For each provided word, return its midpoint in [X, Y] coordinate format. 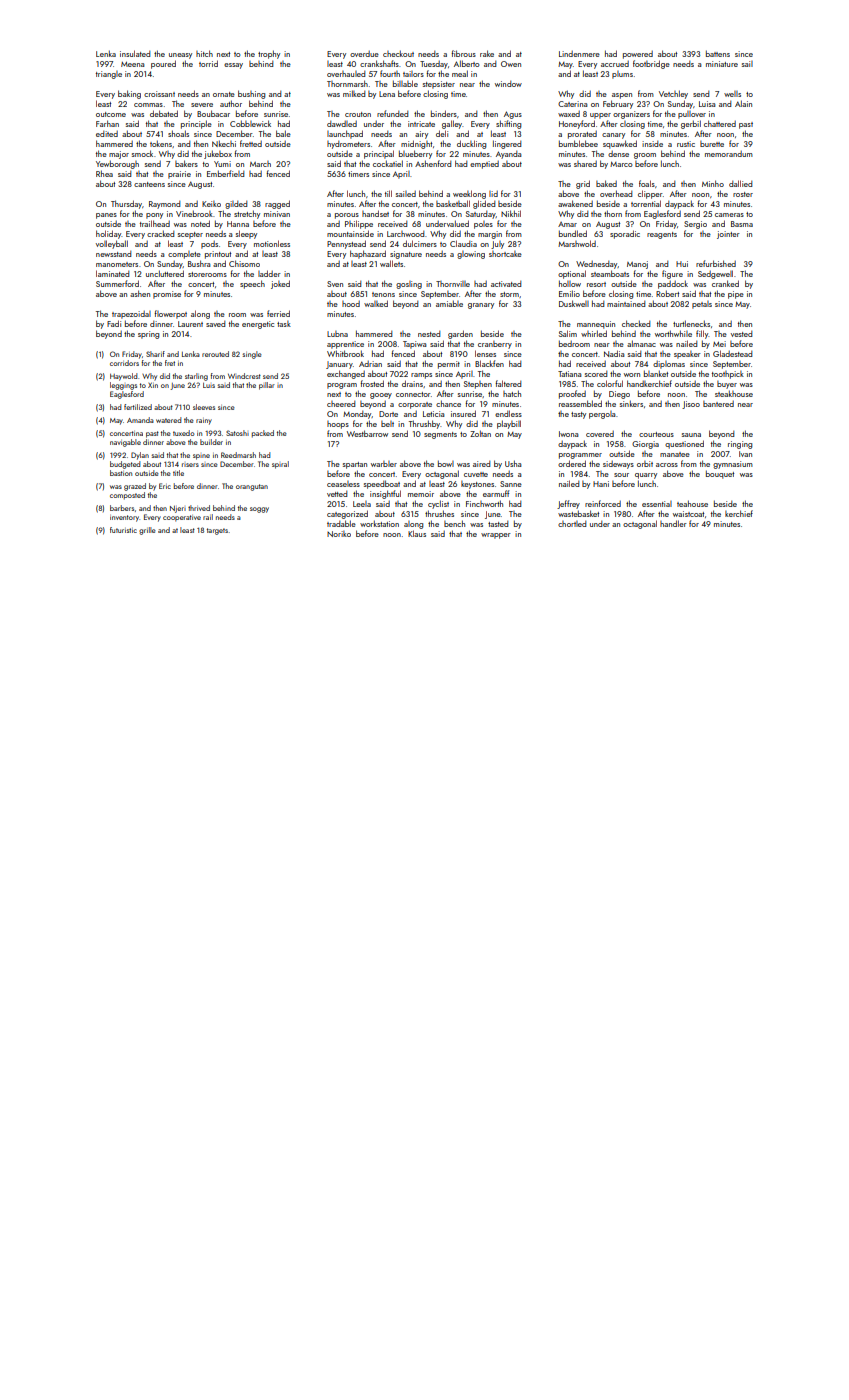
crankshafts [379, 63]
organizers [631, 115]
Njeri [178, 509]
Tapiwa [415, 345]
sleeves [204, 407]
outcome [111, 114]
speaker [687, 355]
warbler [384, 464]
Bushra [199, 263]
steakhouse [734, 393]
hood [351, 304]
